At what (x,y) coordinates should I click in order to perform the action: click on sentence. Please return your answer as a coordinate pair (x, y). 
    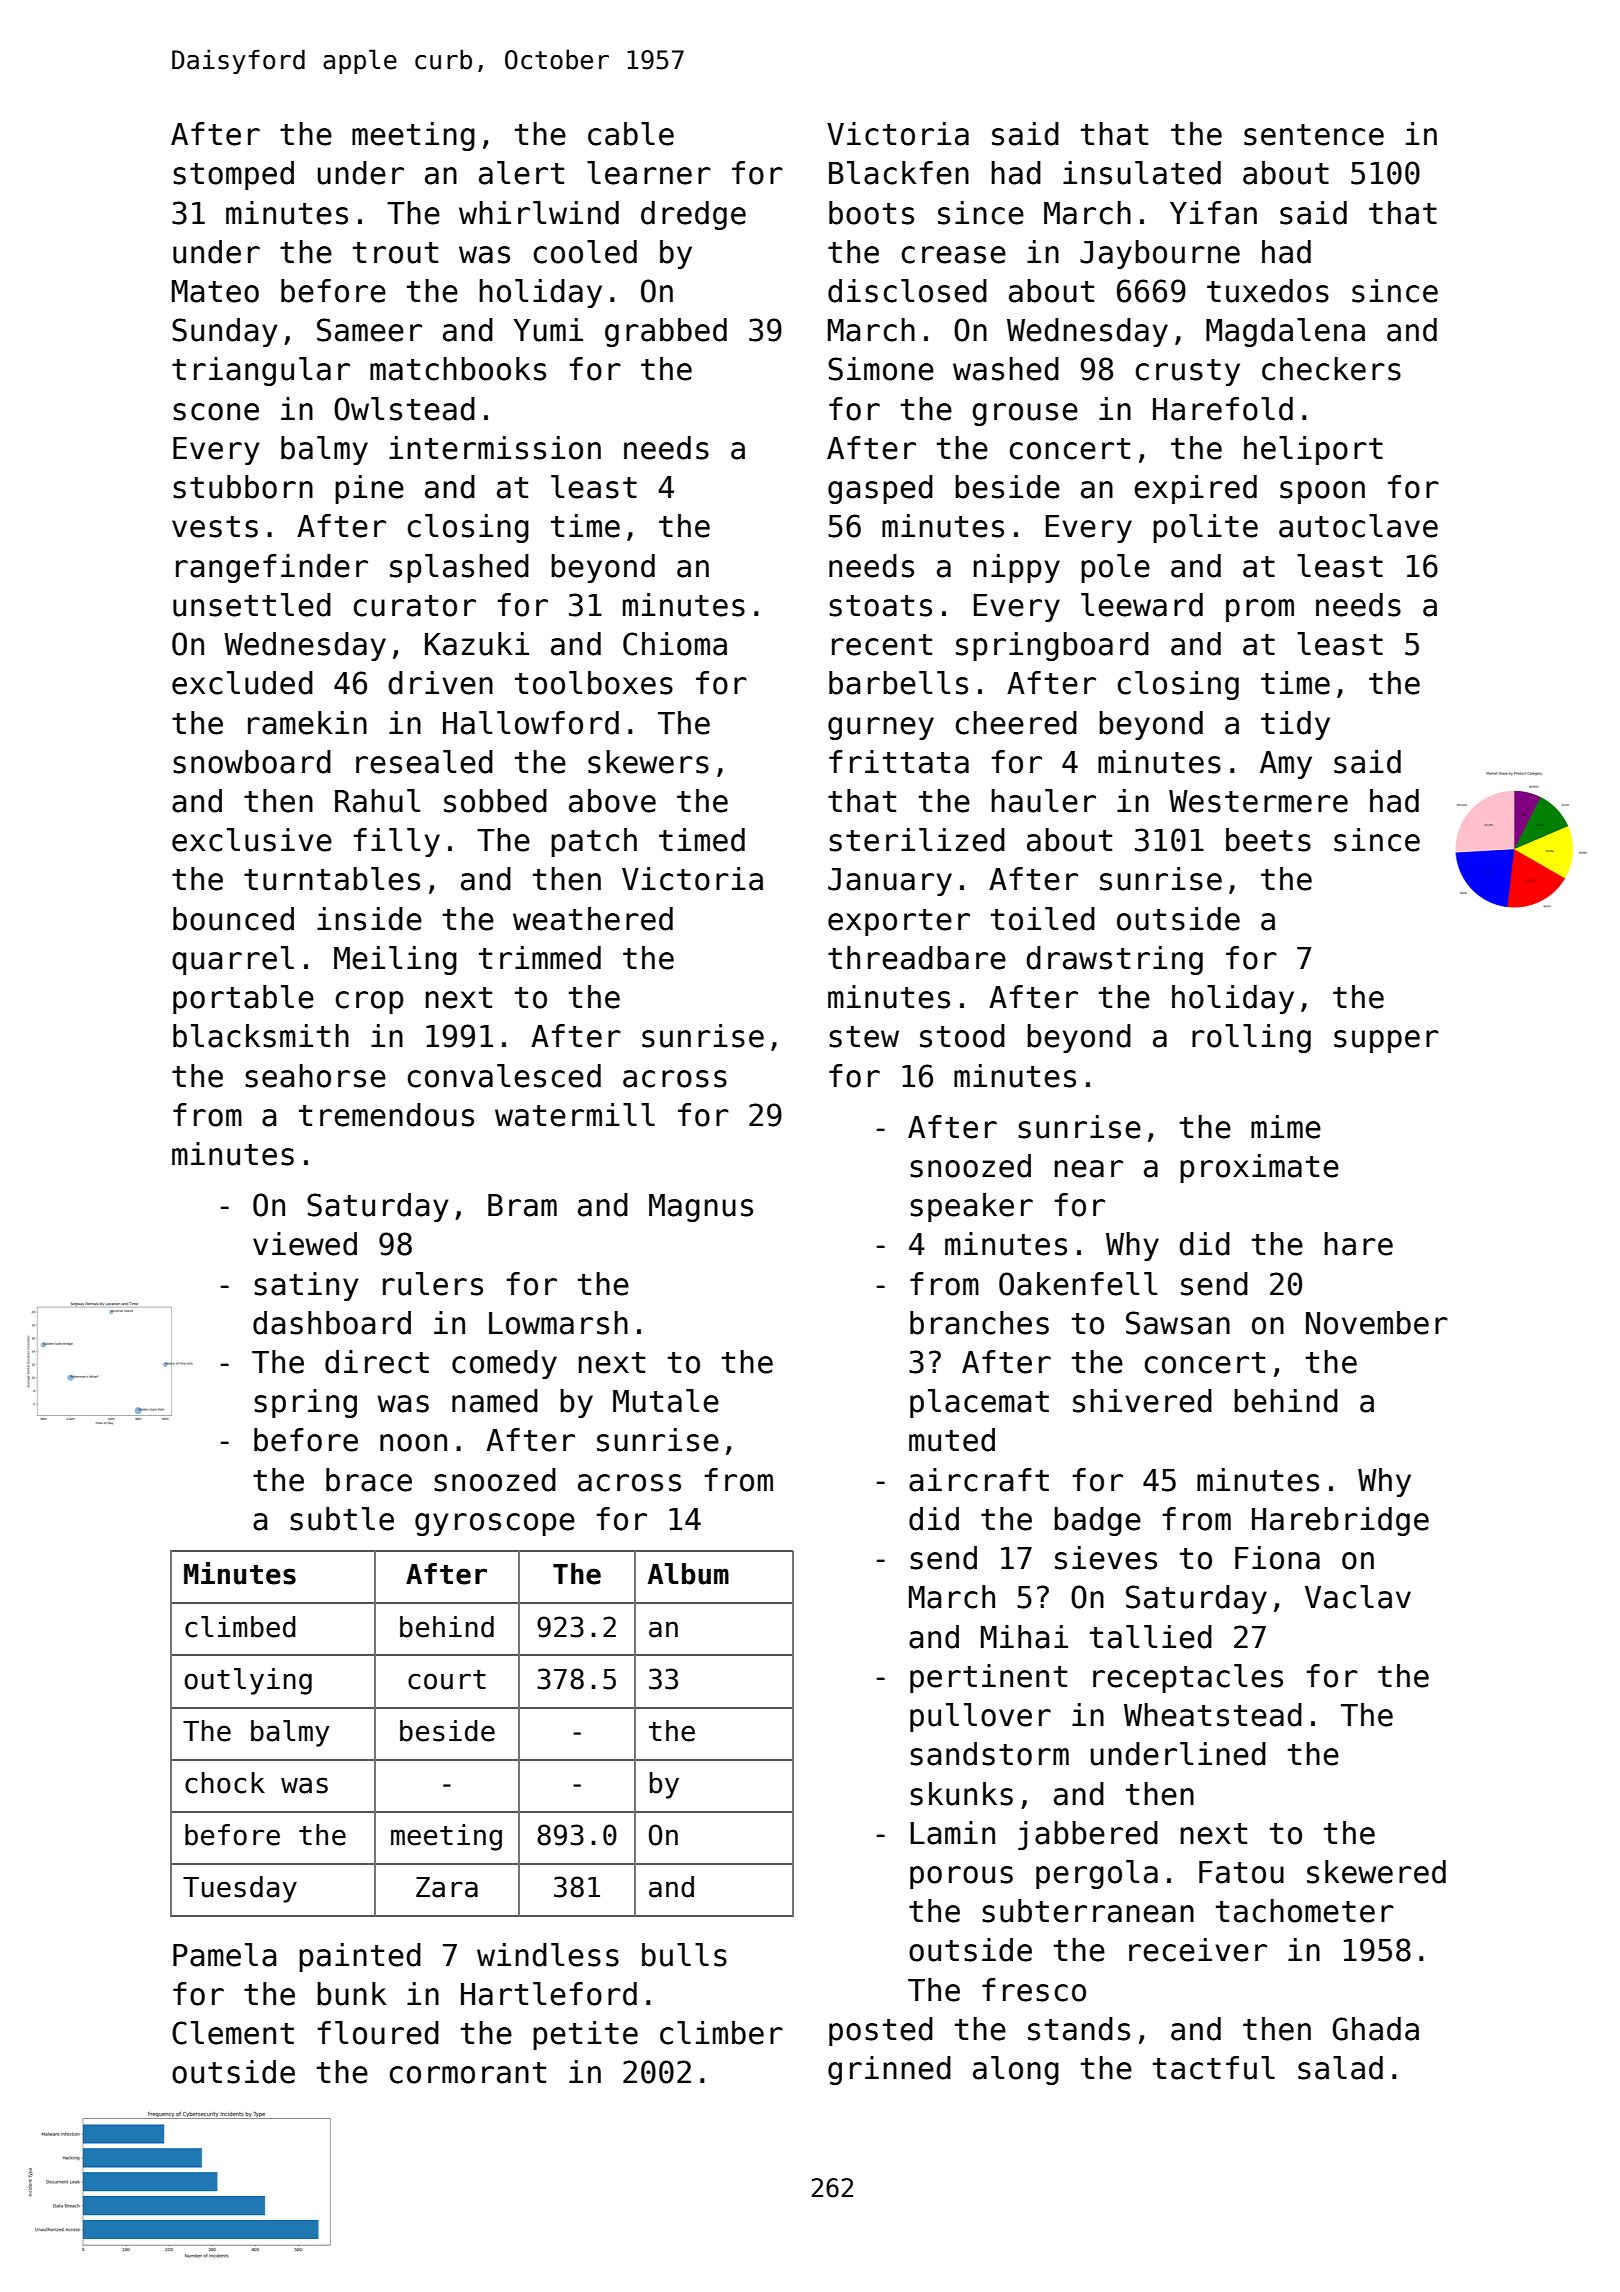
    Looking at the image, I should click on (1314, 135).
